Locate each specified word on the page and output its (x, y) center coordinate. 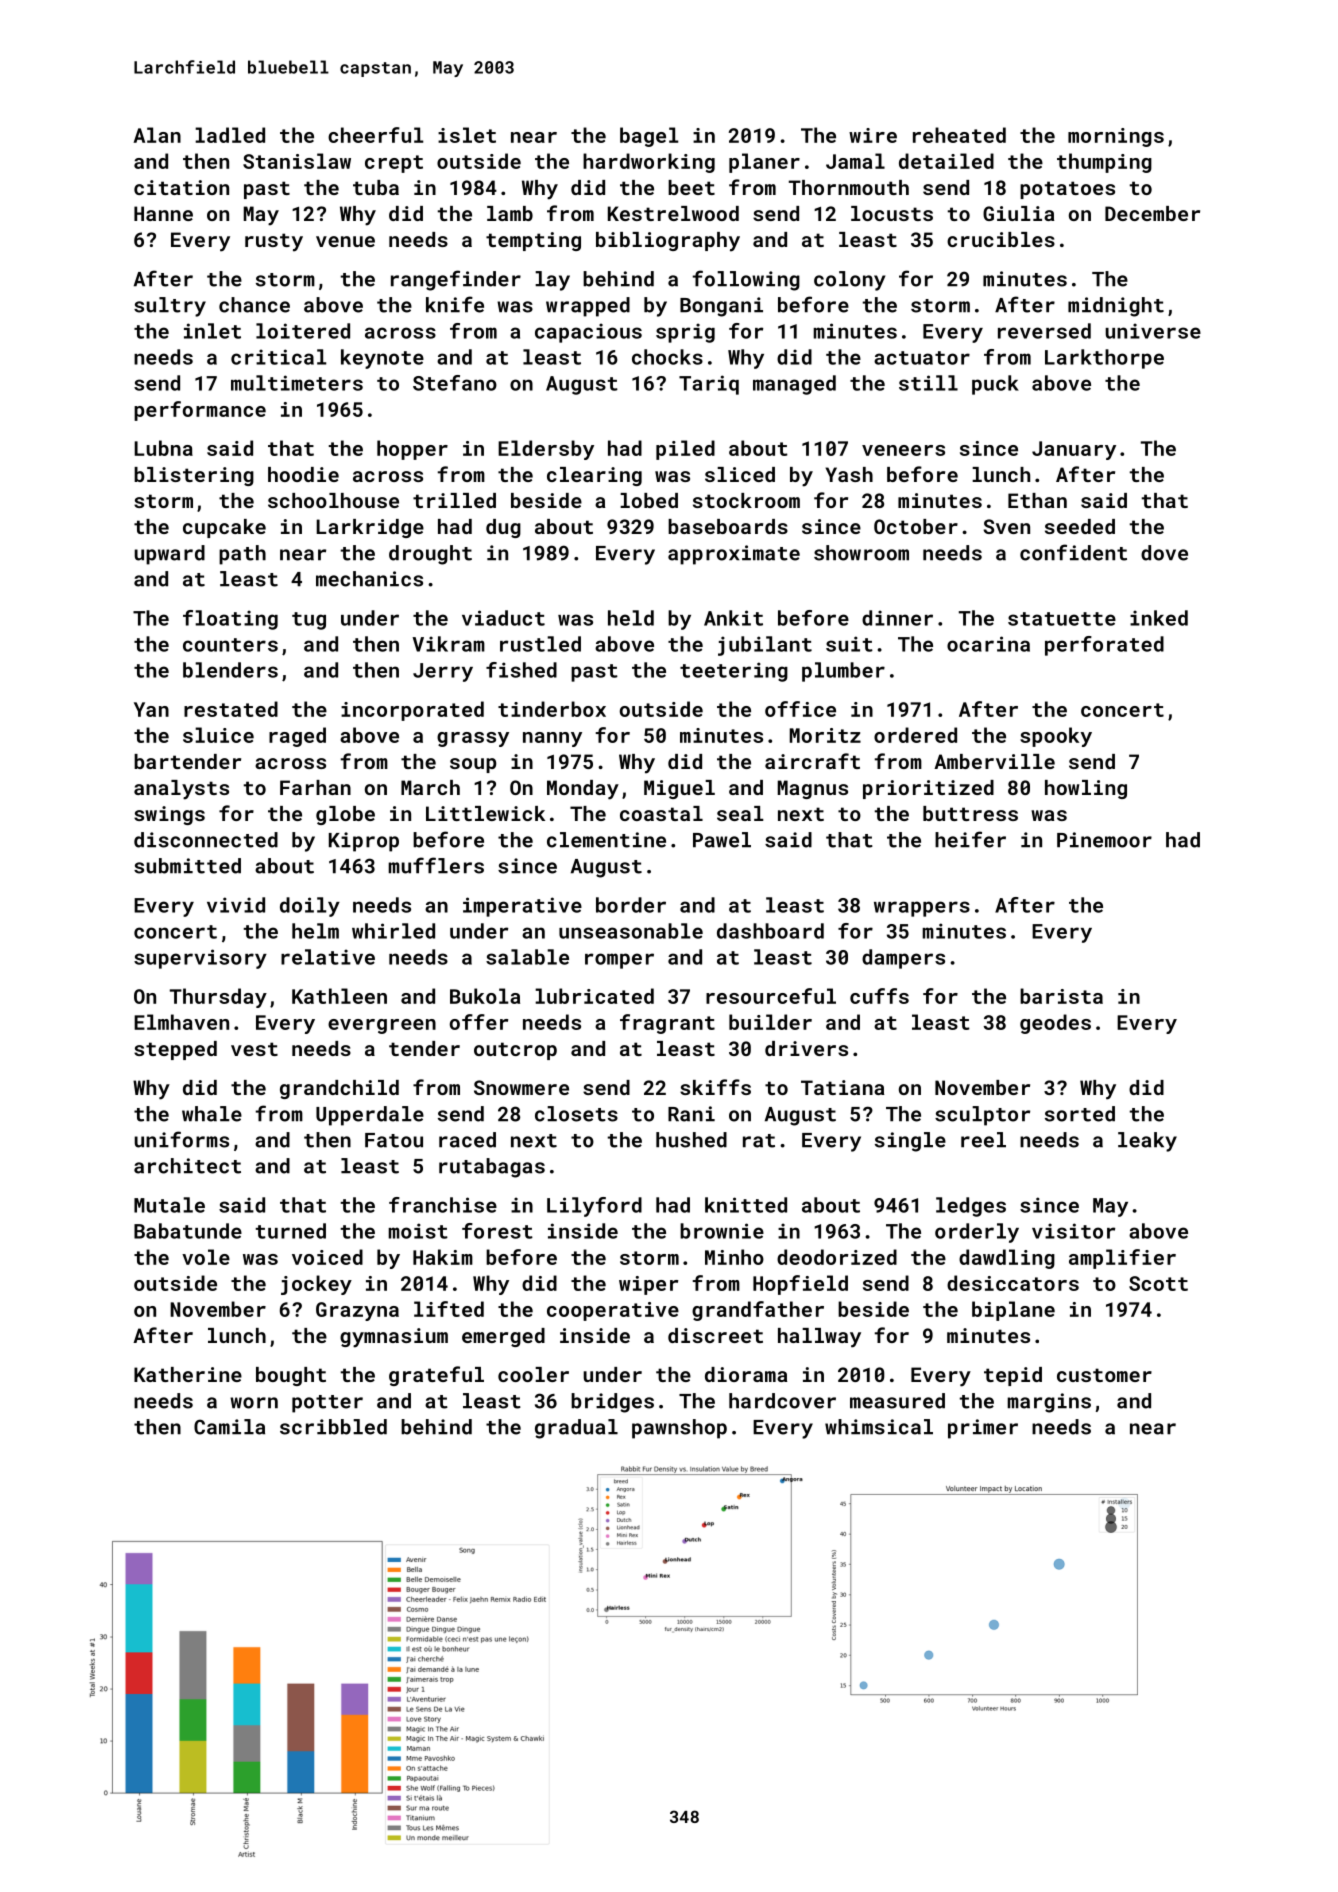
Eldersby (546, 450)
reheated (959, 135)
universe (1153, 331)
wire (873, 135)
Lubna (163, 448)
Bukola (485, 996)
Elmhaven (181, 1022)
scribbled (333, 1427)
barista (1061, 996)
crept (394, 164)
